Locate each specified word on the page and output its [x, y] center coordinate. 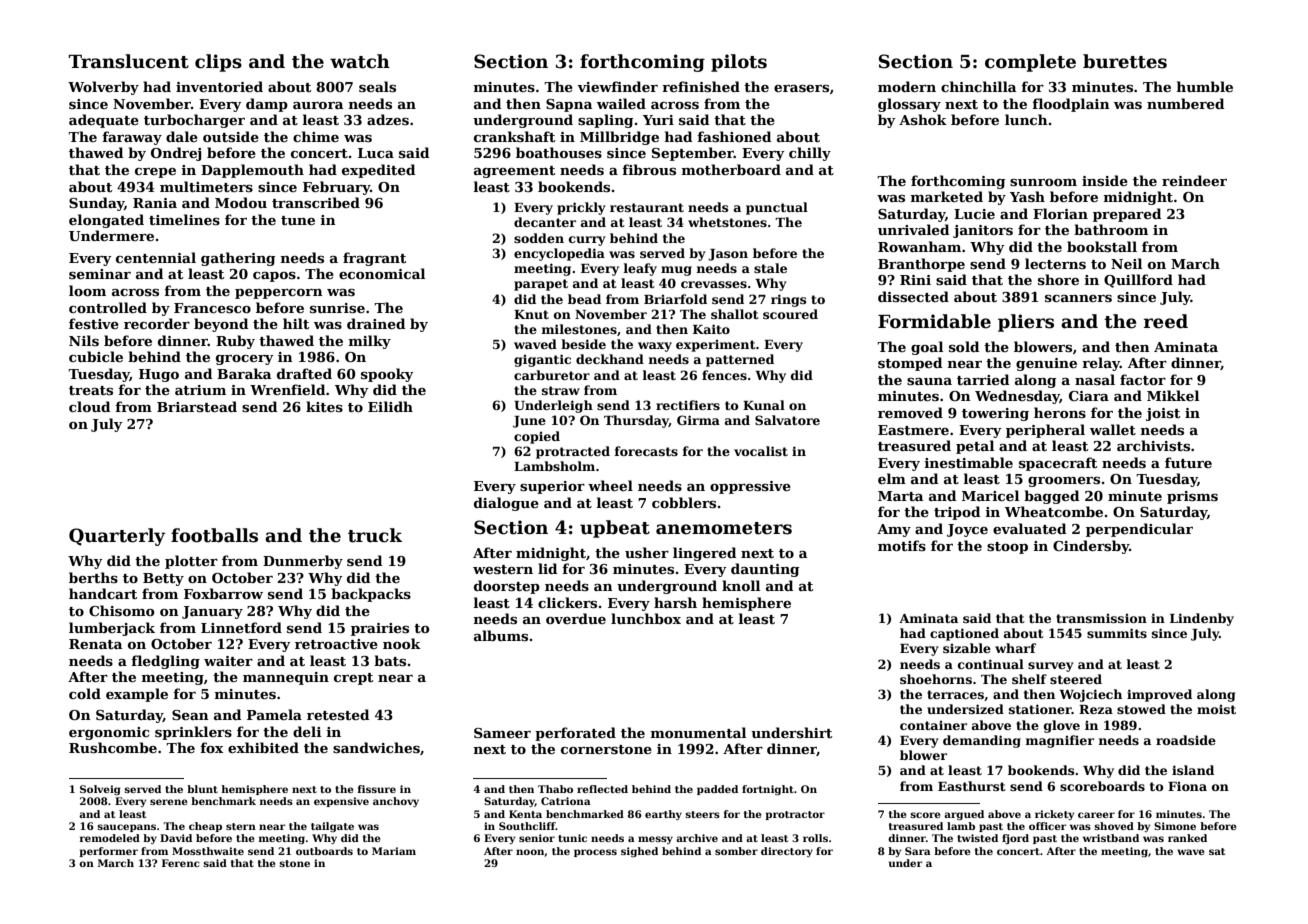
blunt [202, 789]
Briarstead [197, 406]
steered [1076, 679]
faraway [132, 138]
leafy [640, 269]
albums [501, 635]
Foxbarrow [223, 593]
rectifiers [688, 405]
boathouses [559, 152]
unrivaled [913, 229]
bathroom [1111, 229]
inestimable [969, 462]
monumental [698, 732]
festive [94, 323]
